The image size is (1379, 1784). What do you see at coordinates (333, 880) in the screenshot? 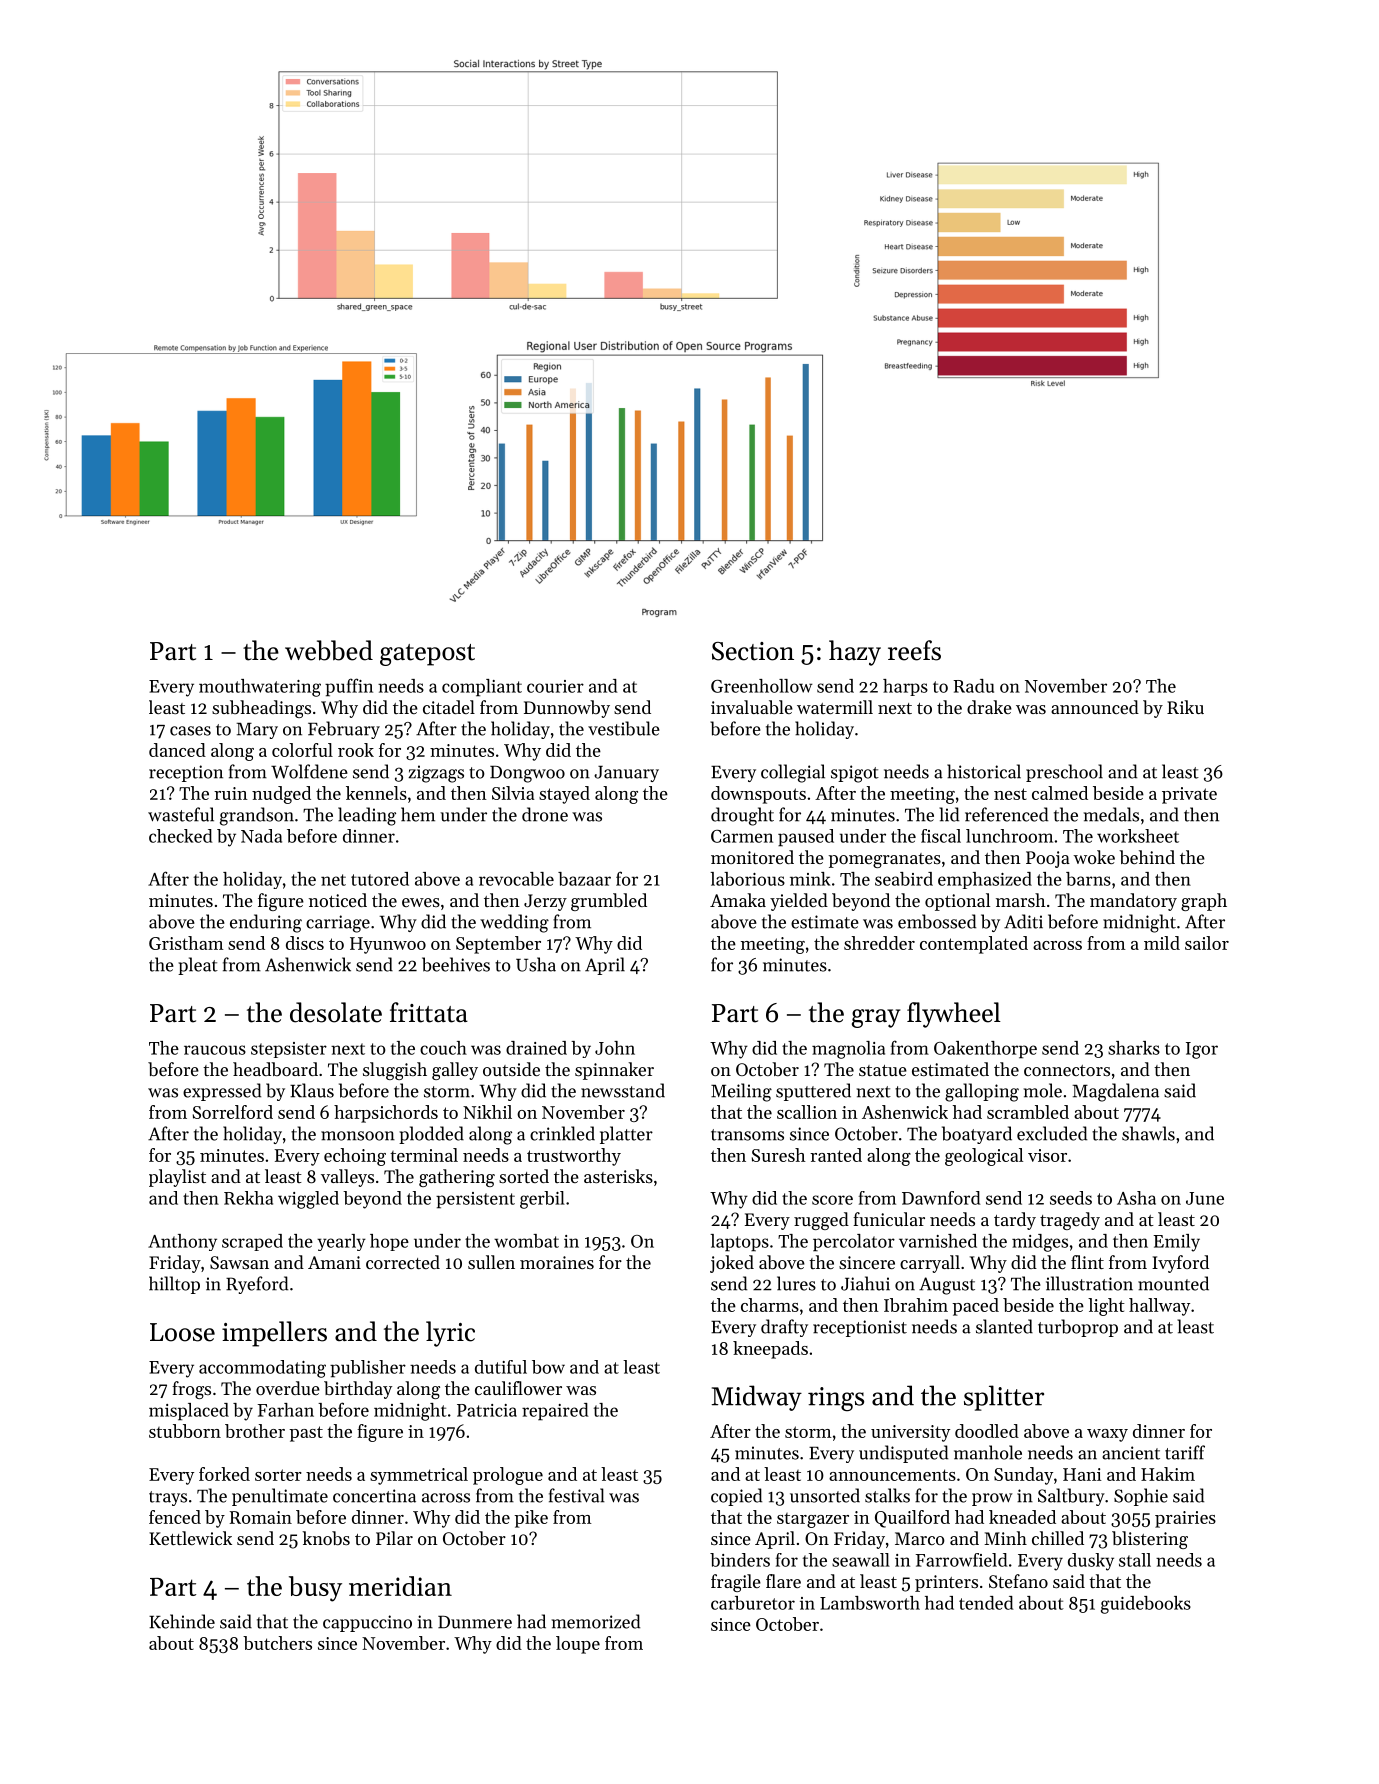
I see `net` at bounding box center [333, 880].
